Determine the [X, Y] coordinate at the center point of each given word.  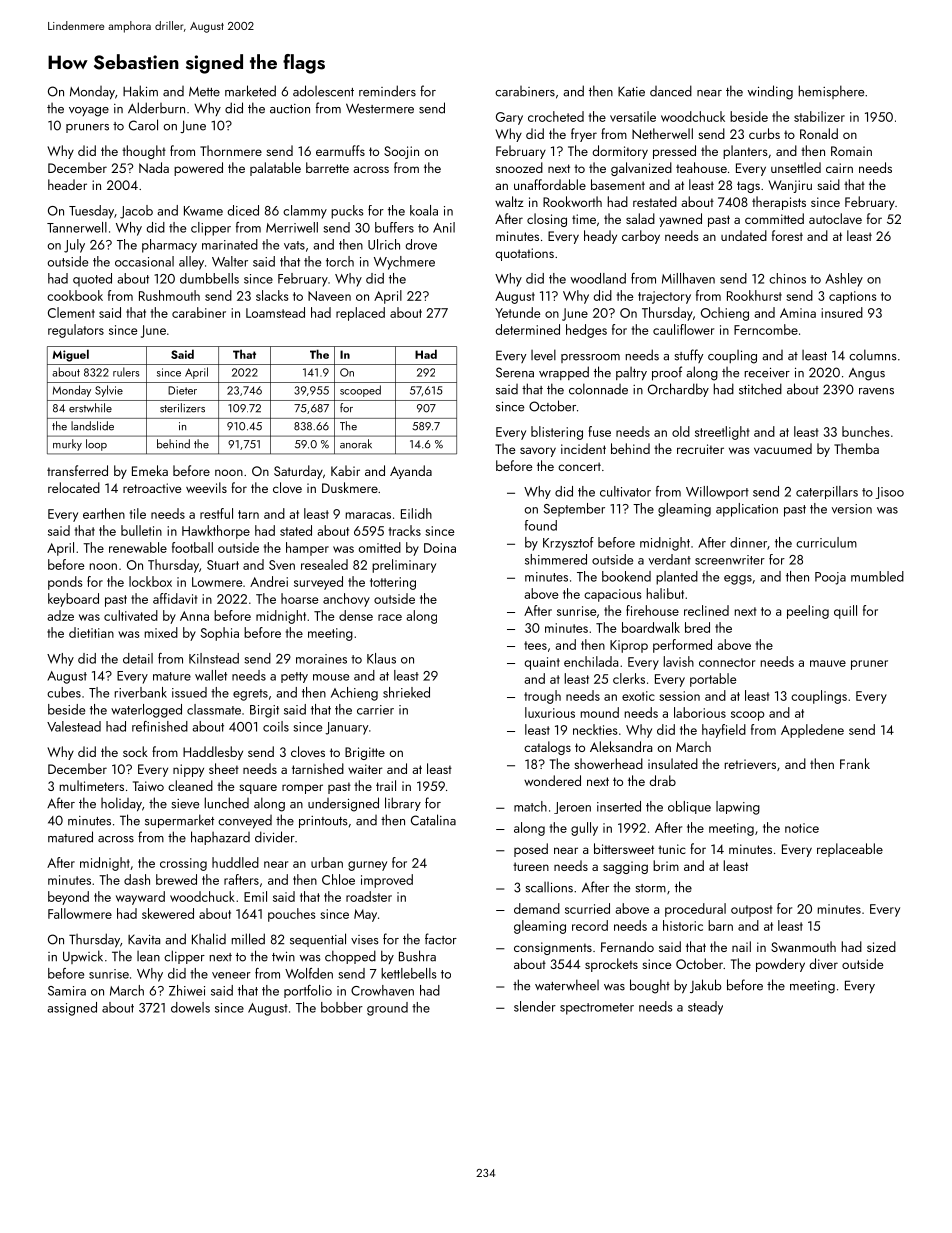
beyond [68, 898]
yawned [680, 220]
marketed [250, 91]
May [365, 915]
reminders [387, 91]
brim [666, 865]
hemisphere [831, 92]
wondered [552, 780]
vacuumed [783, 448]
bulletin [141, 530]
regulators [76, 331]
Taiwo [148, 786]
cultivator [625, 491]
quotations [525, 254]
